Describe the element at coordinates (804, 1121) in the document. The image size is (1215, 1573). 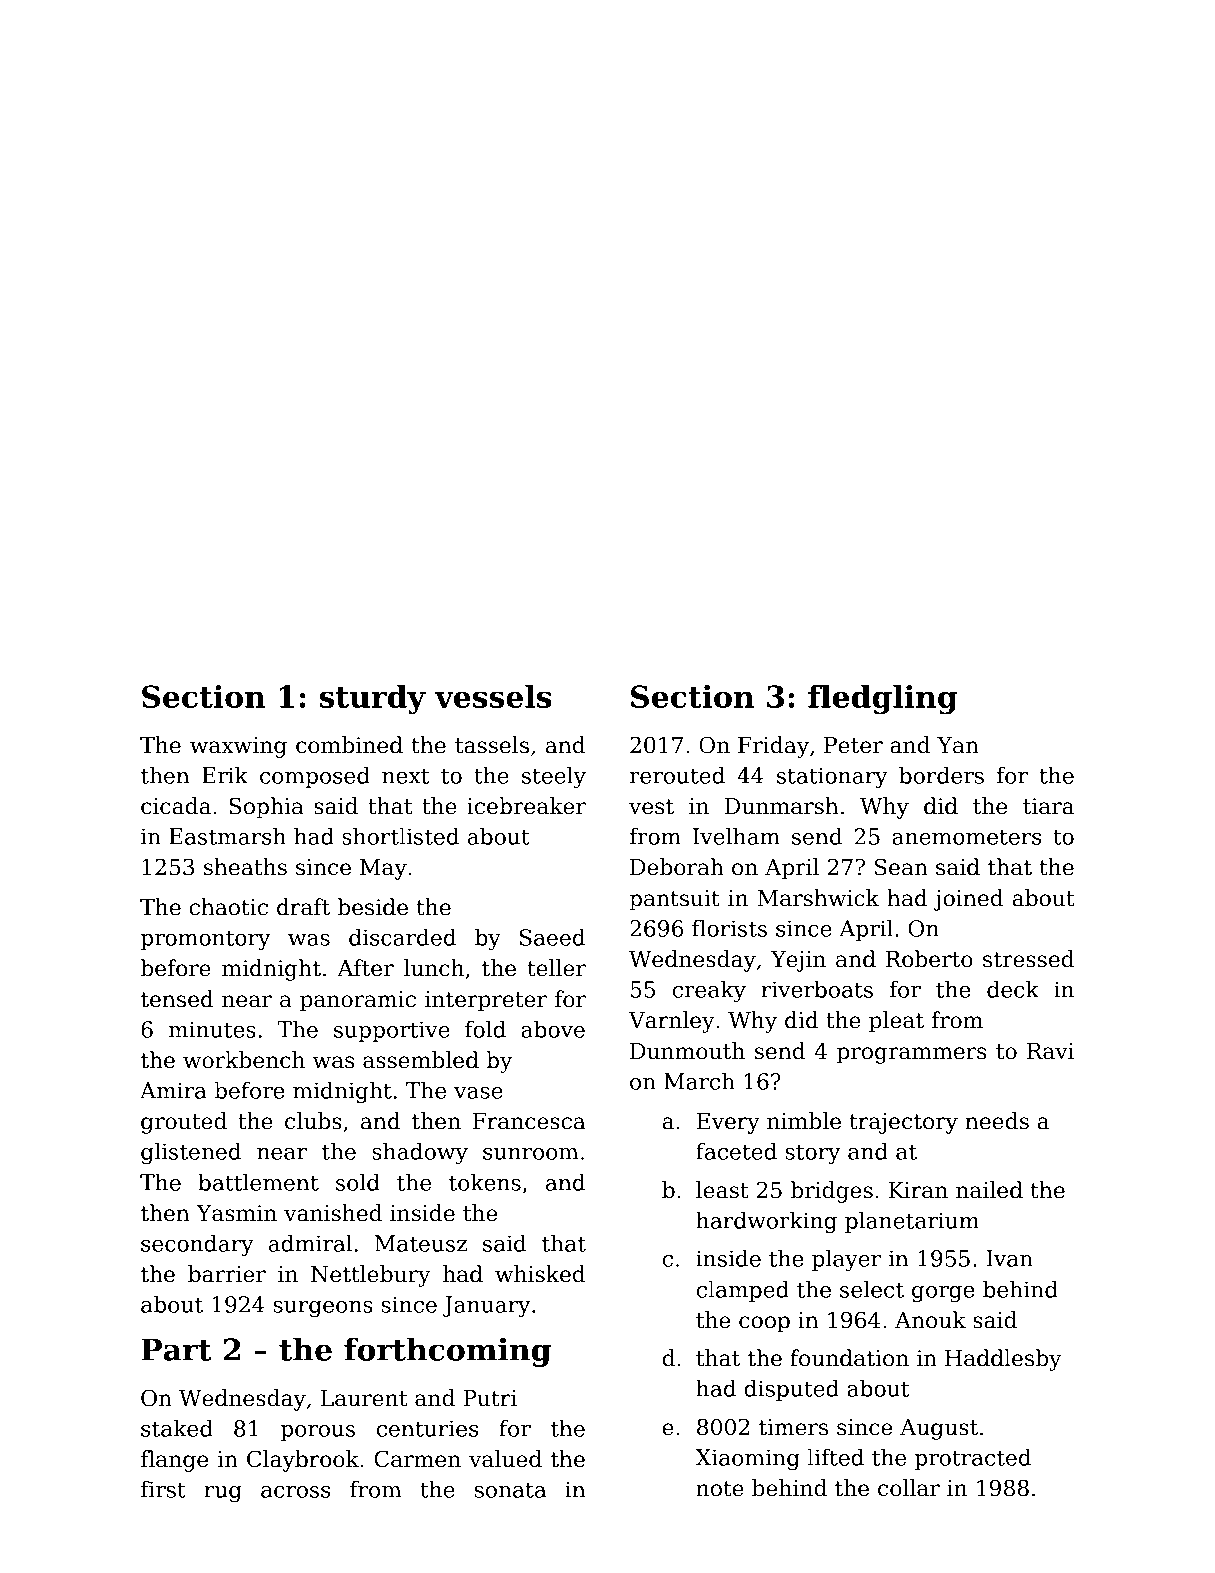
I see `nimble` at that location.
